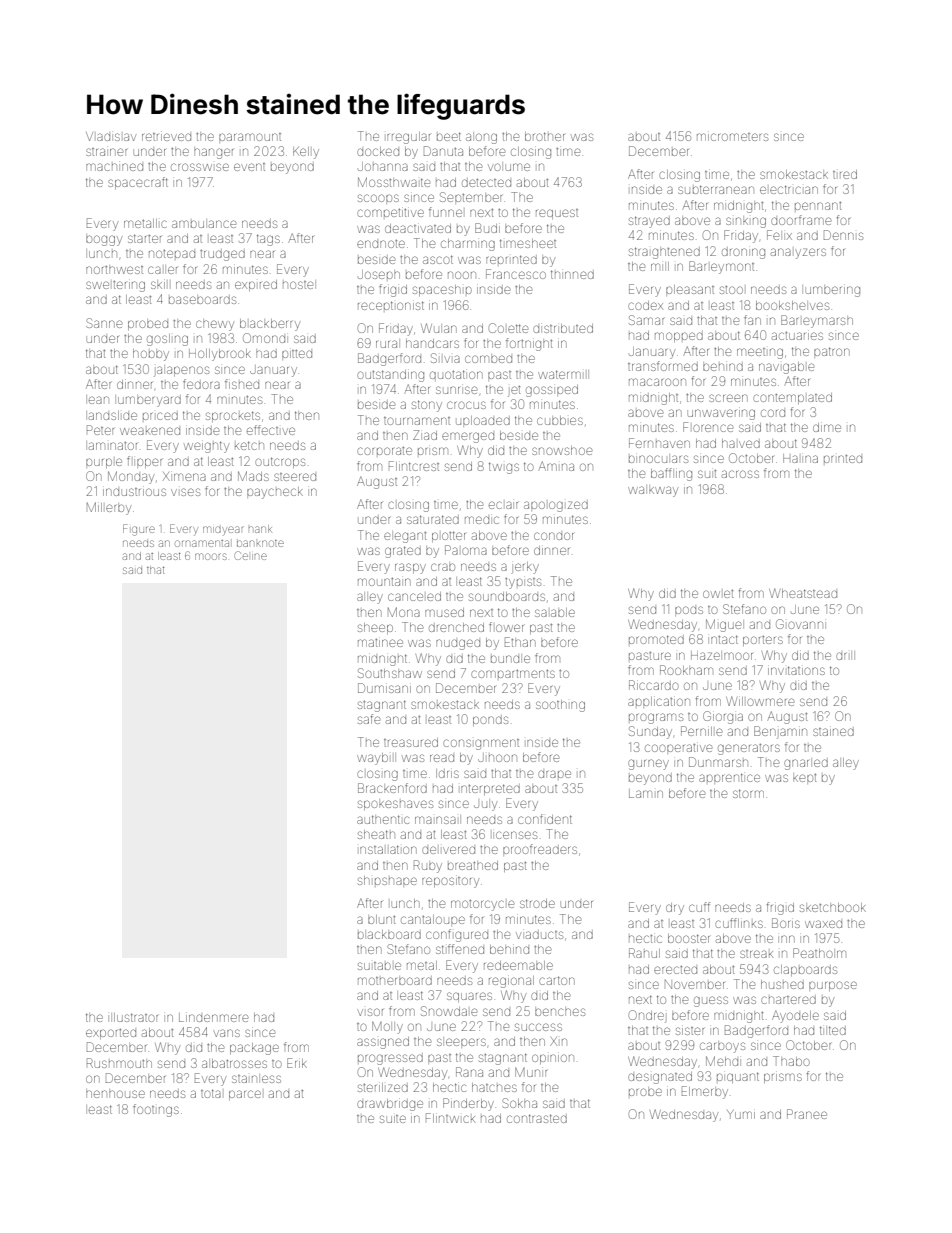 This image has width=952, height=1233. What do you see at coordinates (414, 466) in the image?
I see `Flintcrest` at bounding box center [414, 466].
